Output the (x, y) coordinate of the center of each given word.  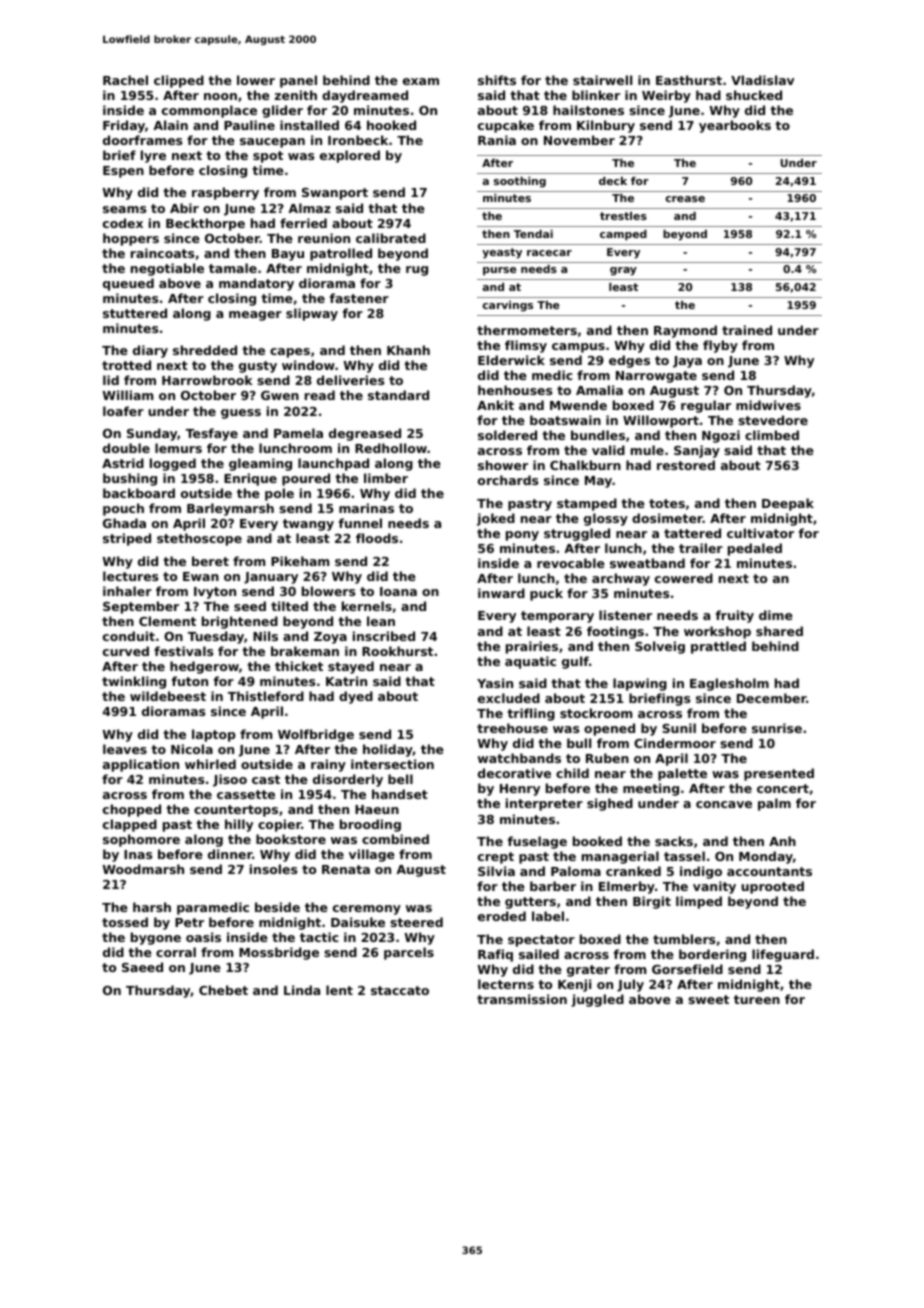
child (572, 773)
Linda (302, 990)
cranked (633, 871)
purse (499, 271)
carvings (508, 306)
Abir (184, 208)
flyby (720, 346)
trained (747, 330)
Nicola (192, 749)
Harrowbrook (207, 380)
